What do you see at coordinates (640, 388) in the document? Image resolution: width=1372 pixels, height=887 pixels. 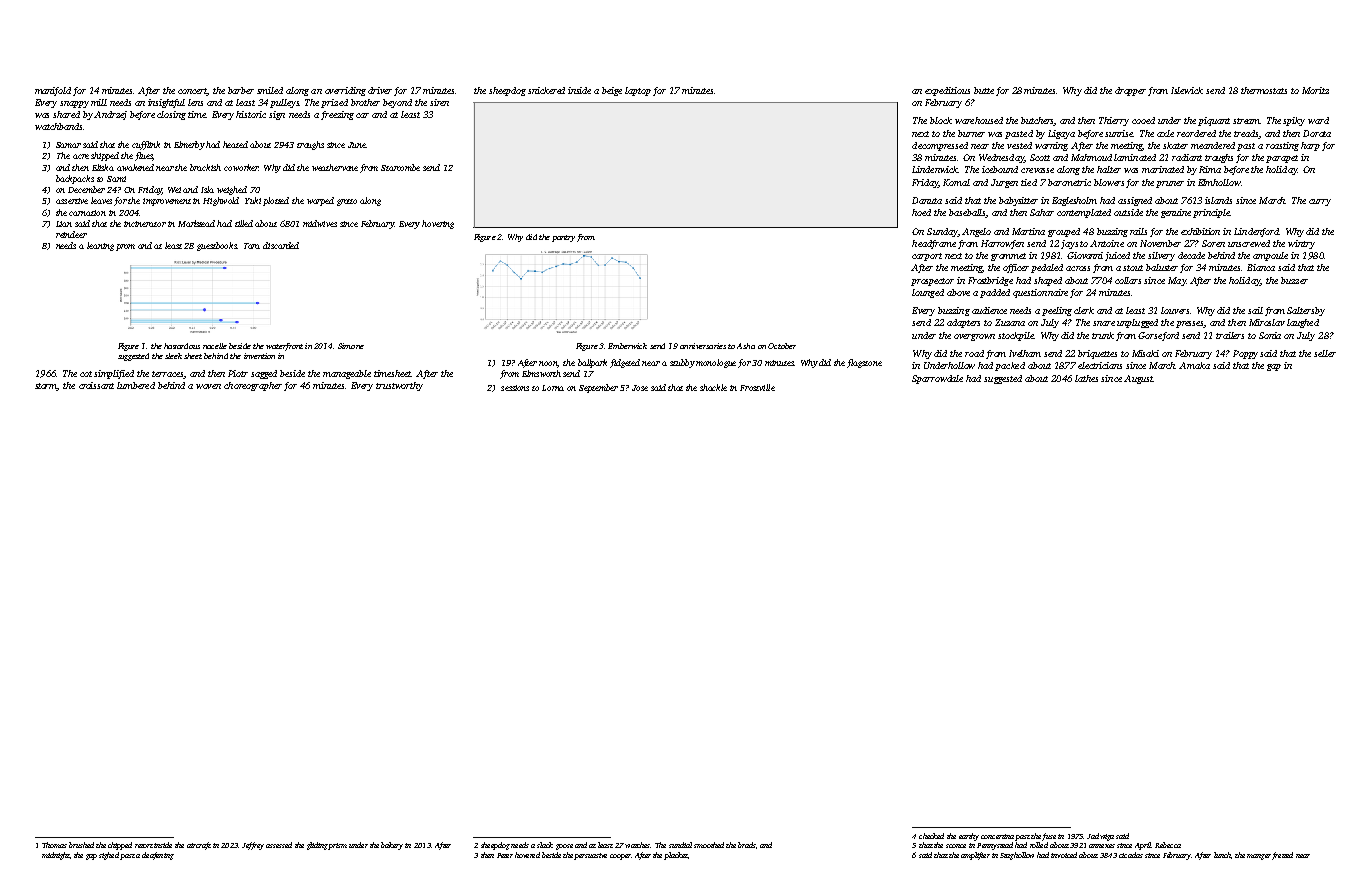 I see `Jose` at bounding box center [640, 388].
